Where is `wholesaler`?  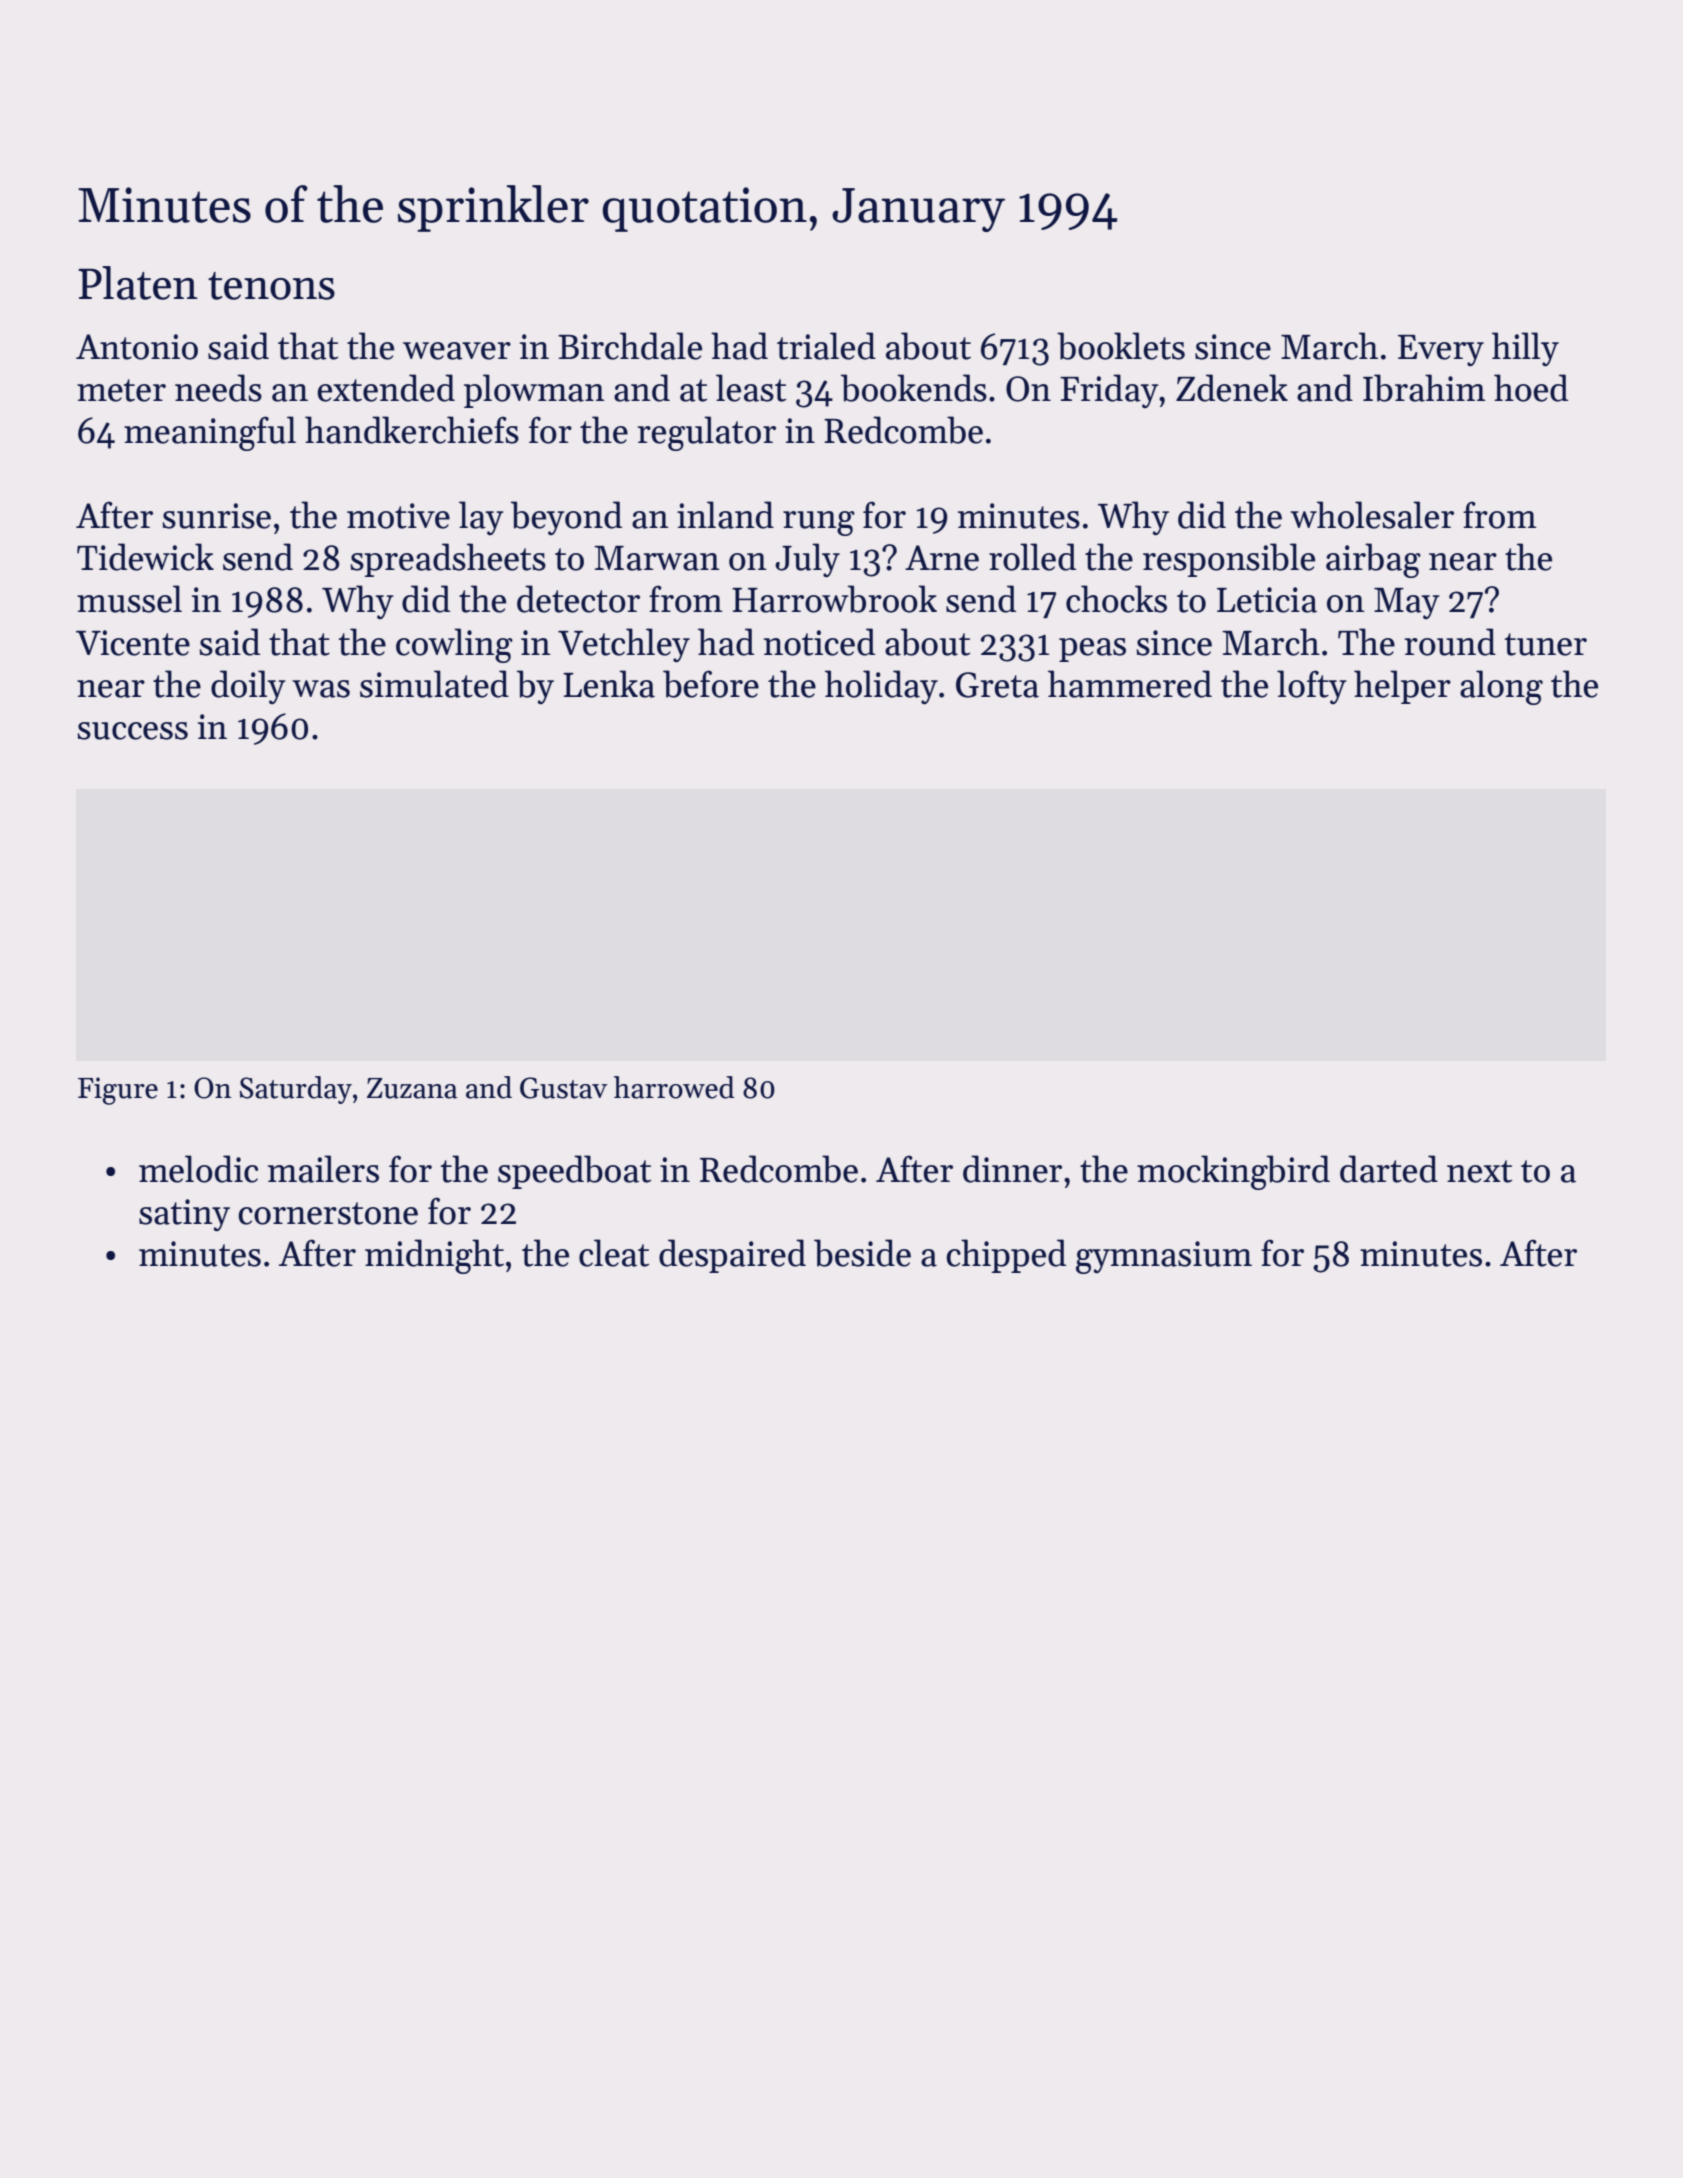
wholesaler is located at coordinates (1372, 515).
